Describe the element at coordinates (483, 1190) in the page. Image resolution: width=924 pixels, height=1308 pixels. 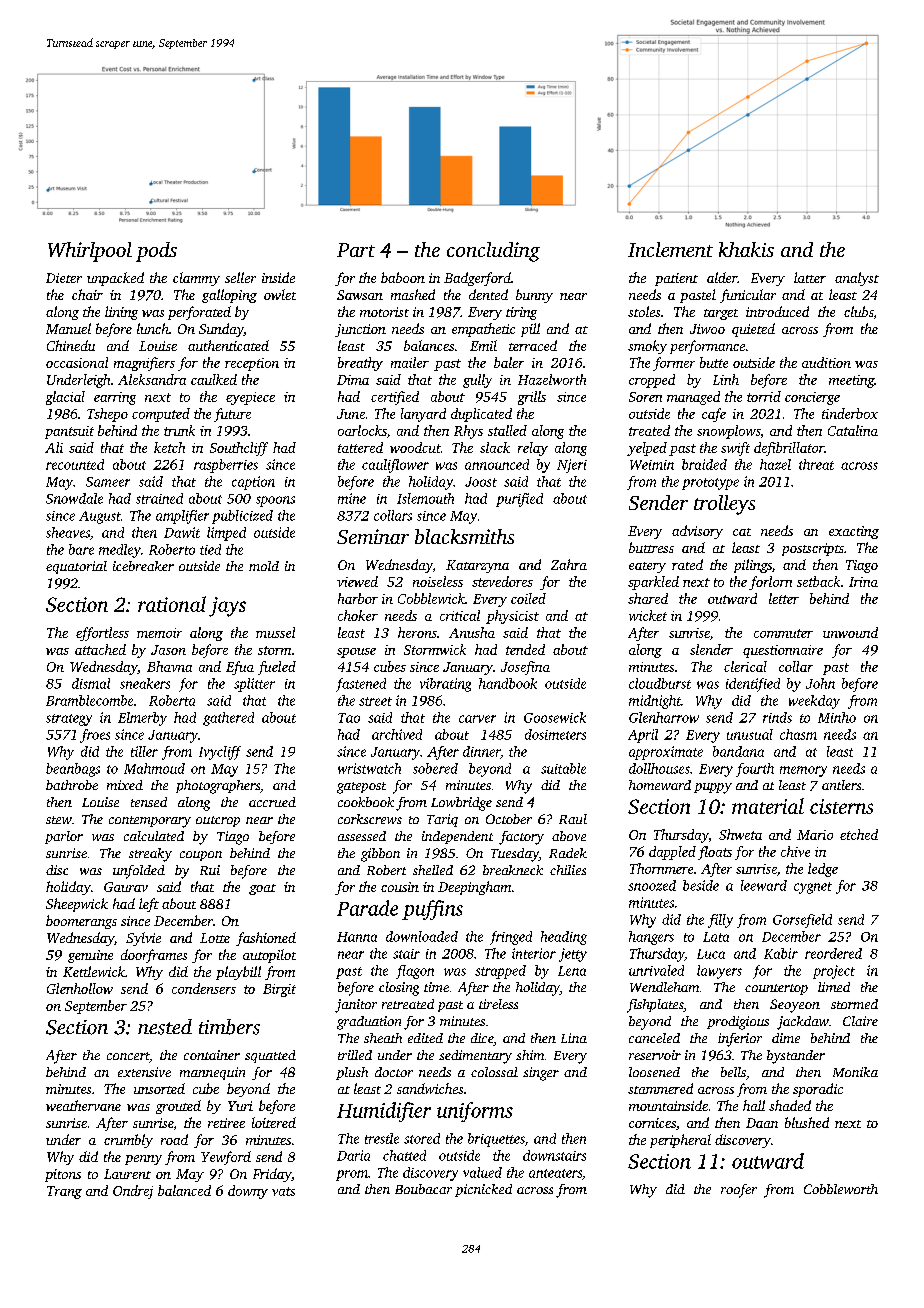
I see `picnicked` at that location.
